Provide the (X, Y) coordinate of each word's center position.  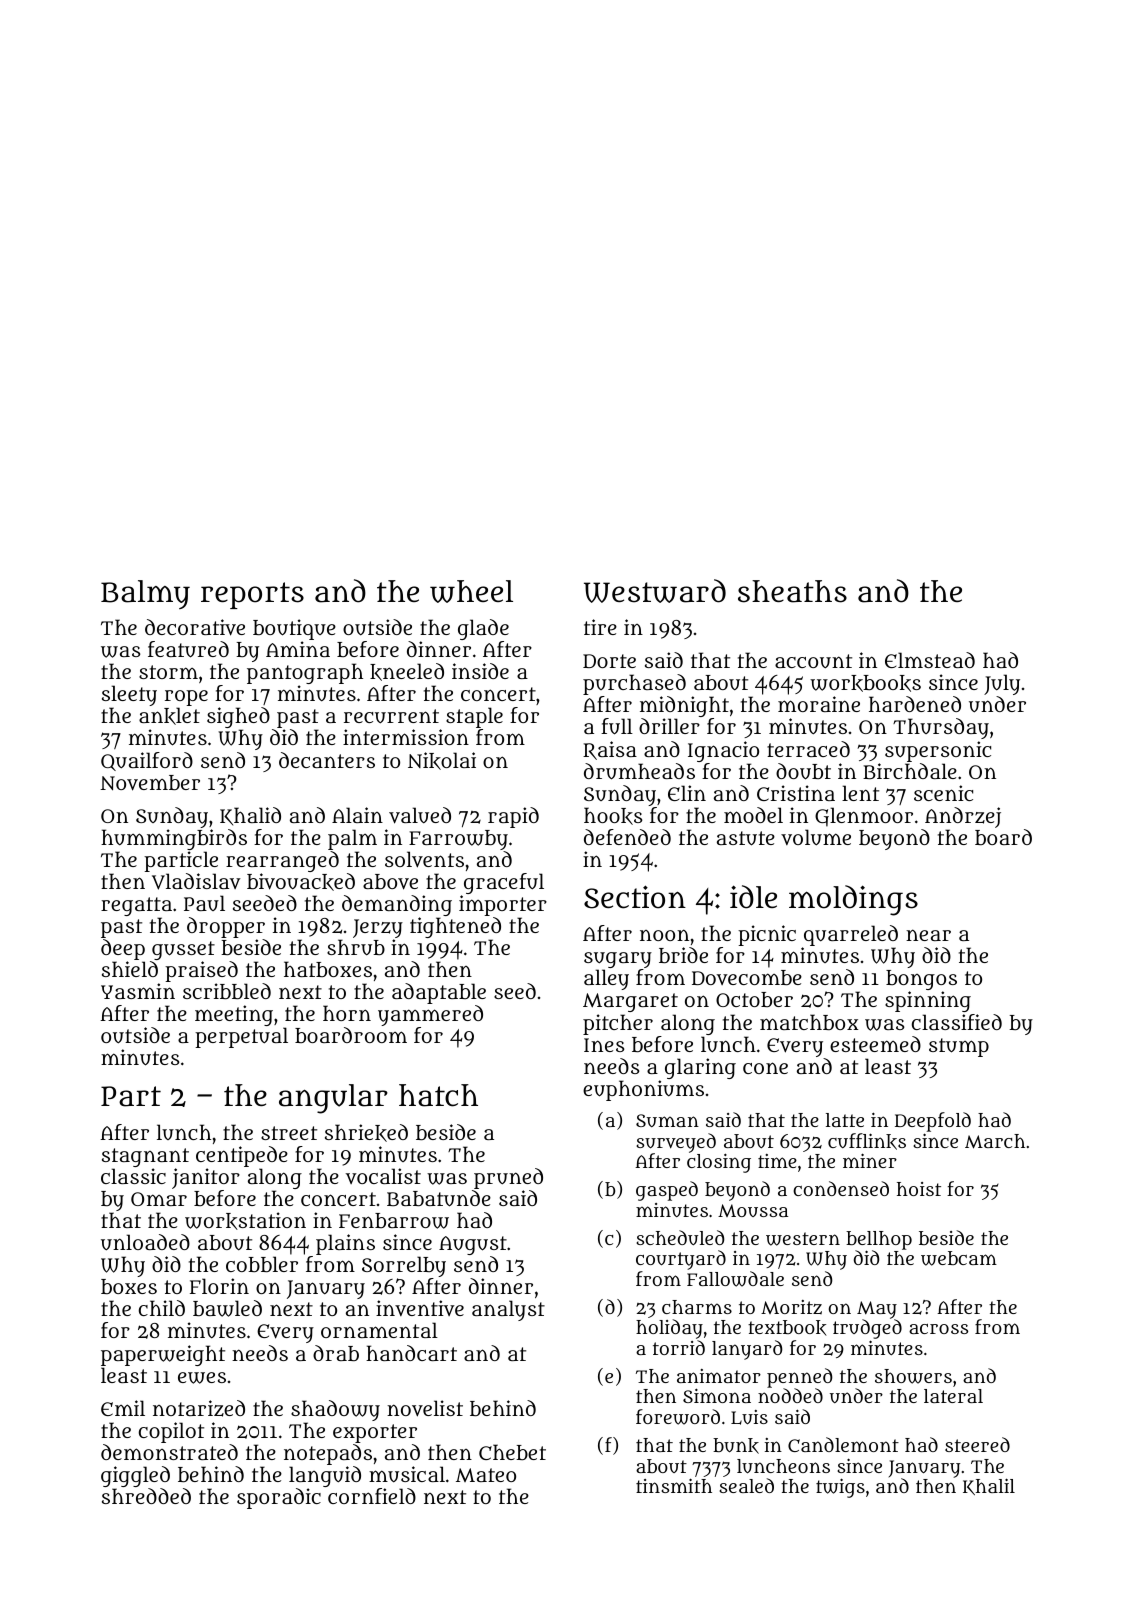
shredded (146, 1496)
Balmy (145, 594)
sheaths (792, 591)
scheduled (680, 1237)
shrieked (366, 1133)
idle (753, 897)
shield (130, 969)
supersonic (938, 751)
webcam (959, 1258)
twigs (840, 1488)
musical (407, 1474)
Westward (655, 591)
